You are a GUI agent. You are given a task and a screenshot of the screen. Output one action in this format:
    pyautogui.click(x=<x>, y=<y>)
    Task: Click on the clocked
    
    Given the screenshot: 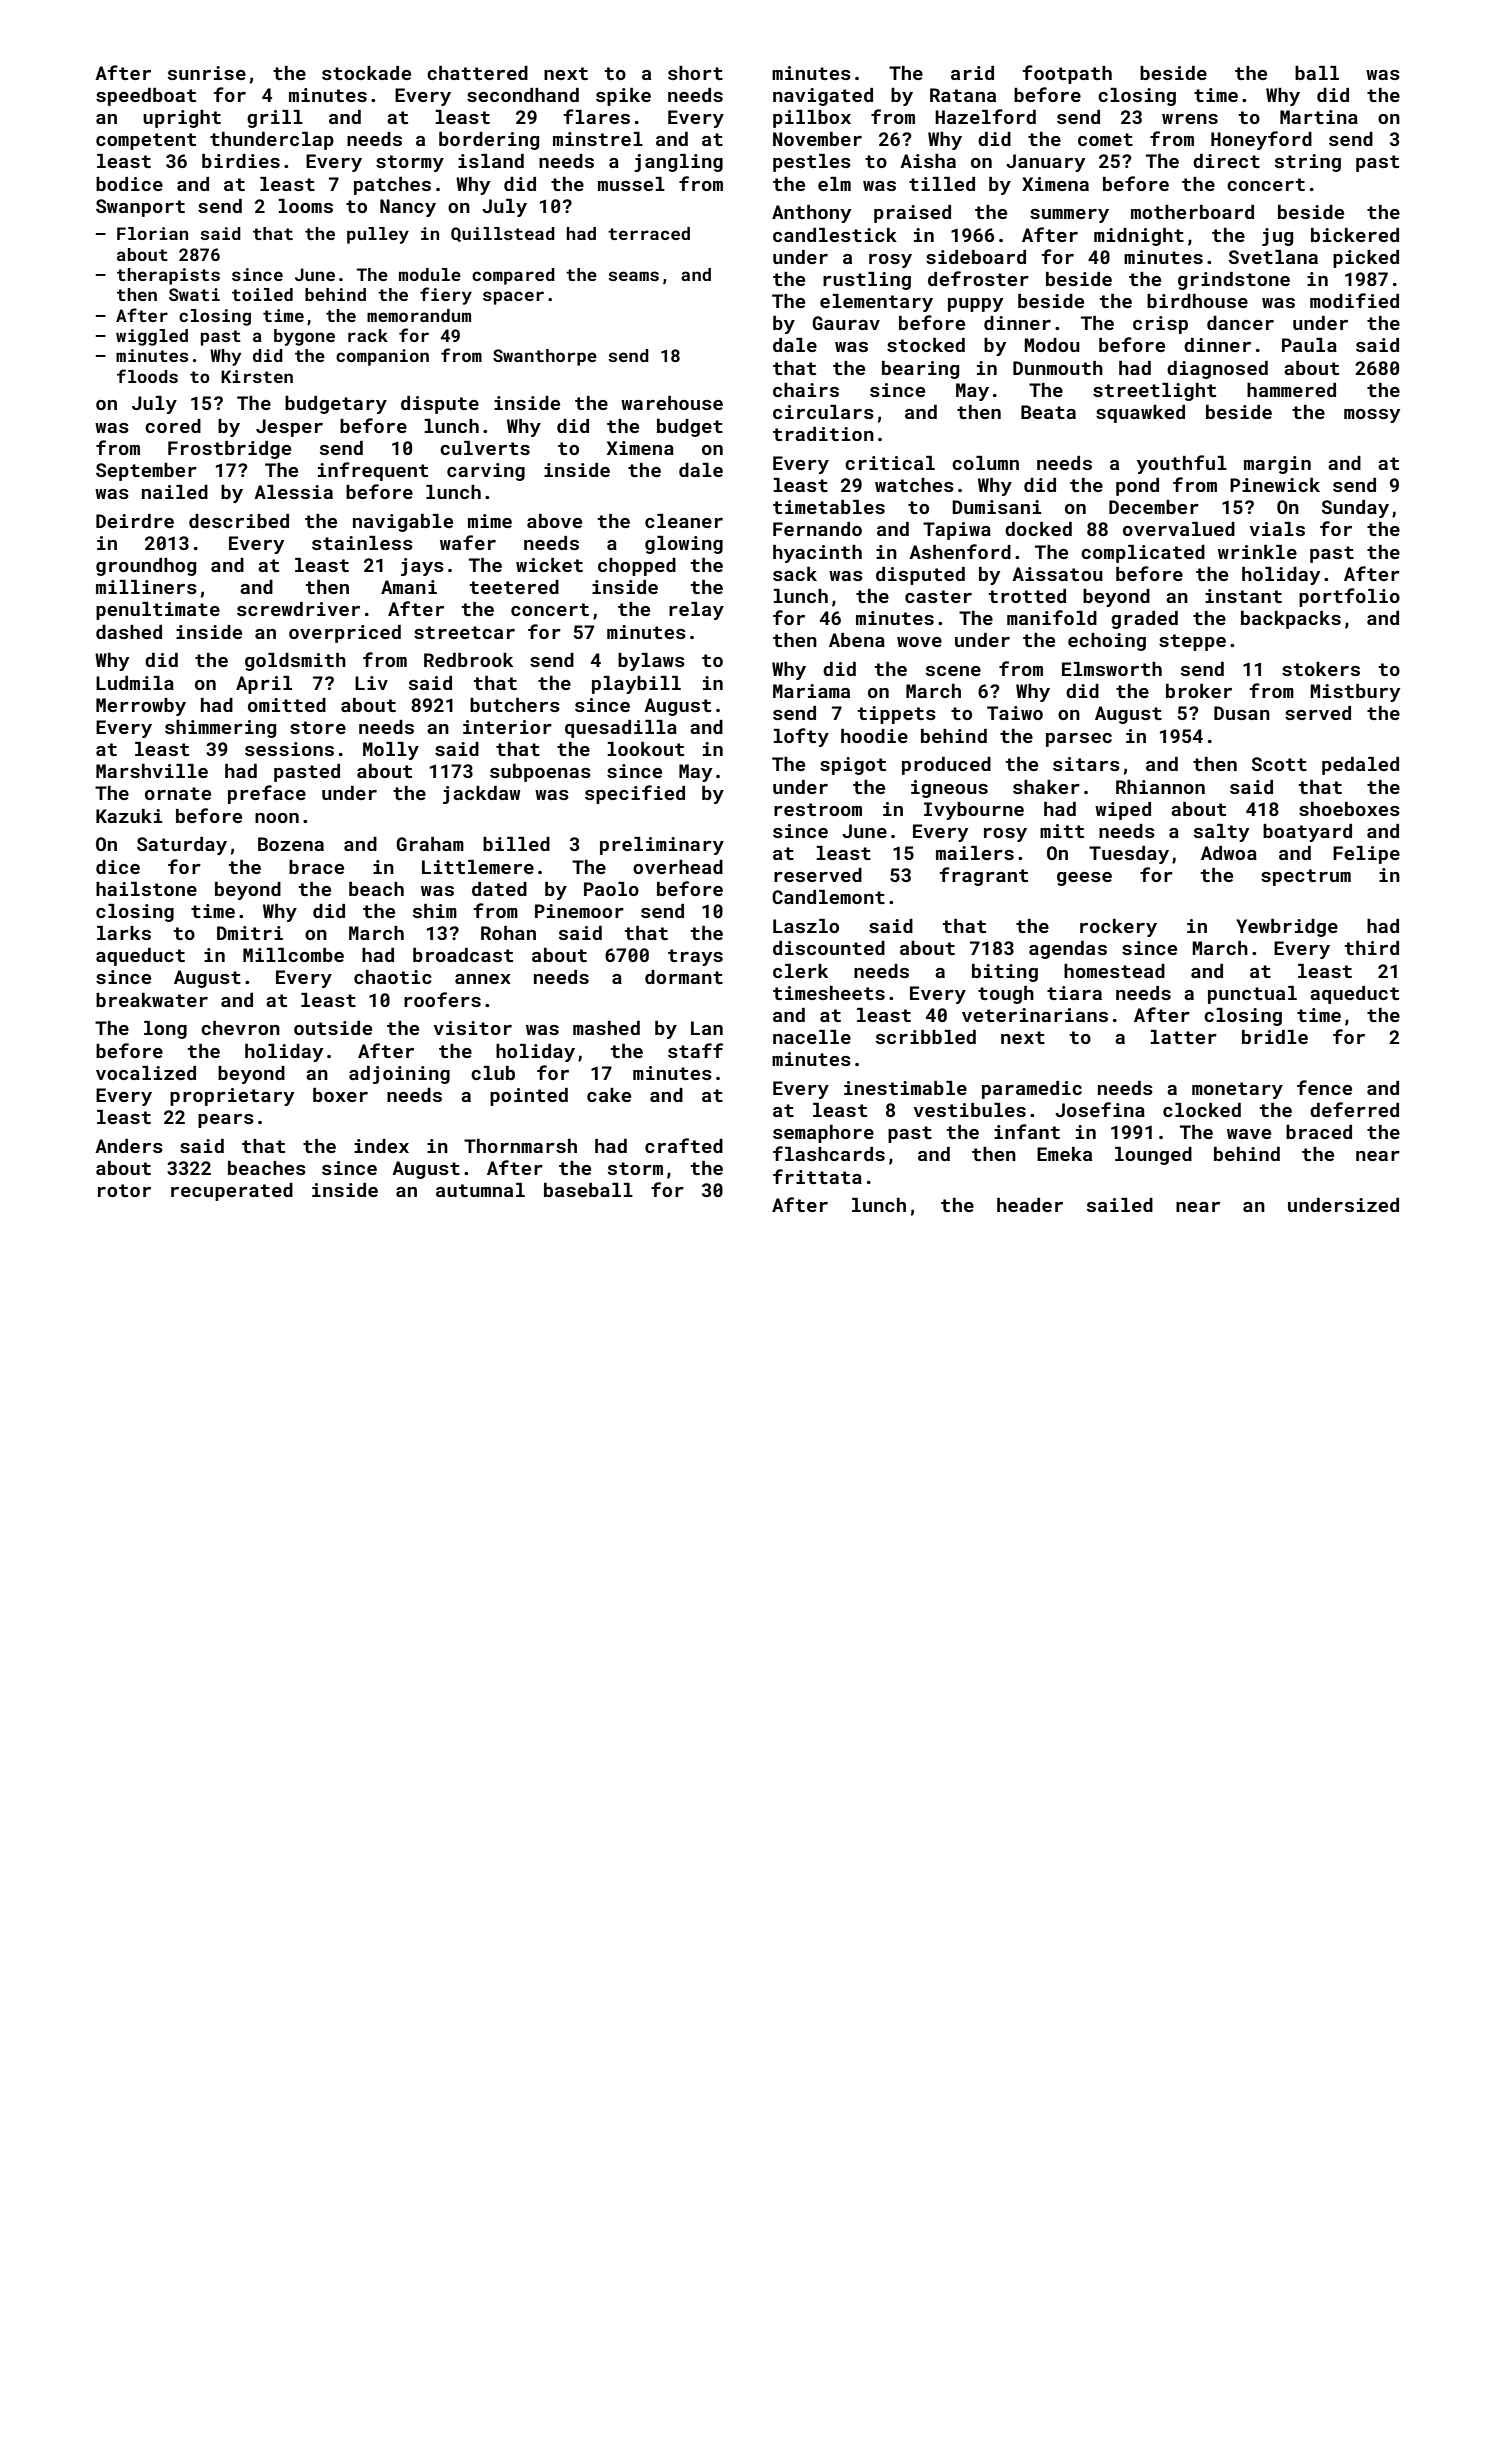 What is the action you would take?
    pyautogui.click(x=1202, y=1110)
